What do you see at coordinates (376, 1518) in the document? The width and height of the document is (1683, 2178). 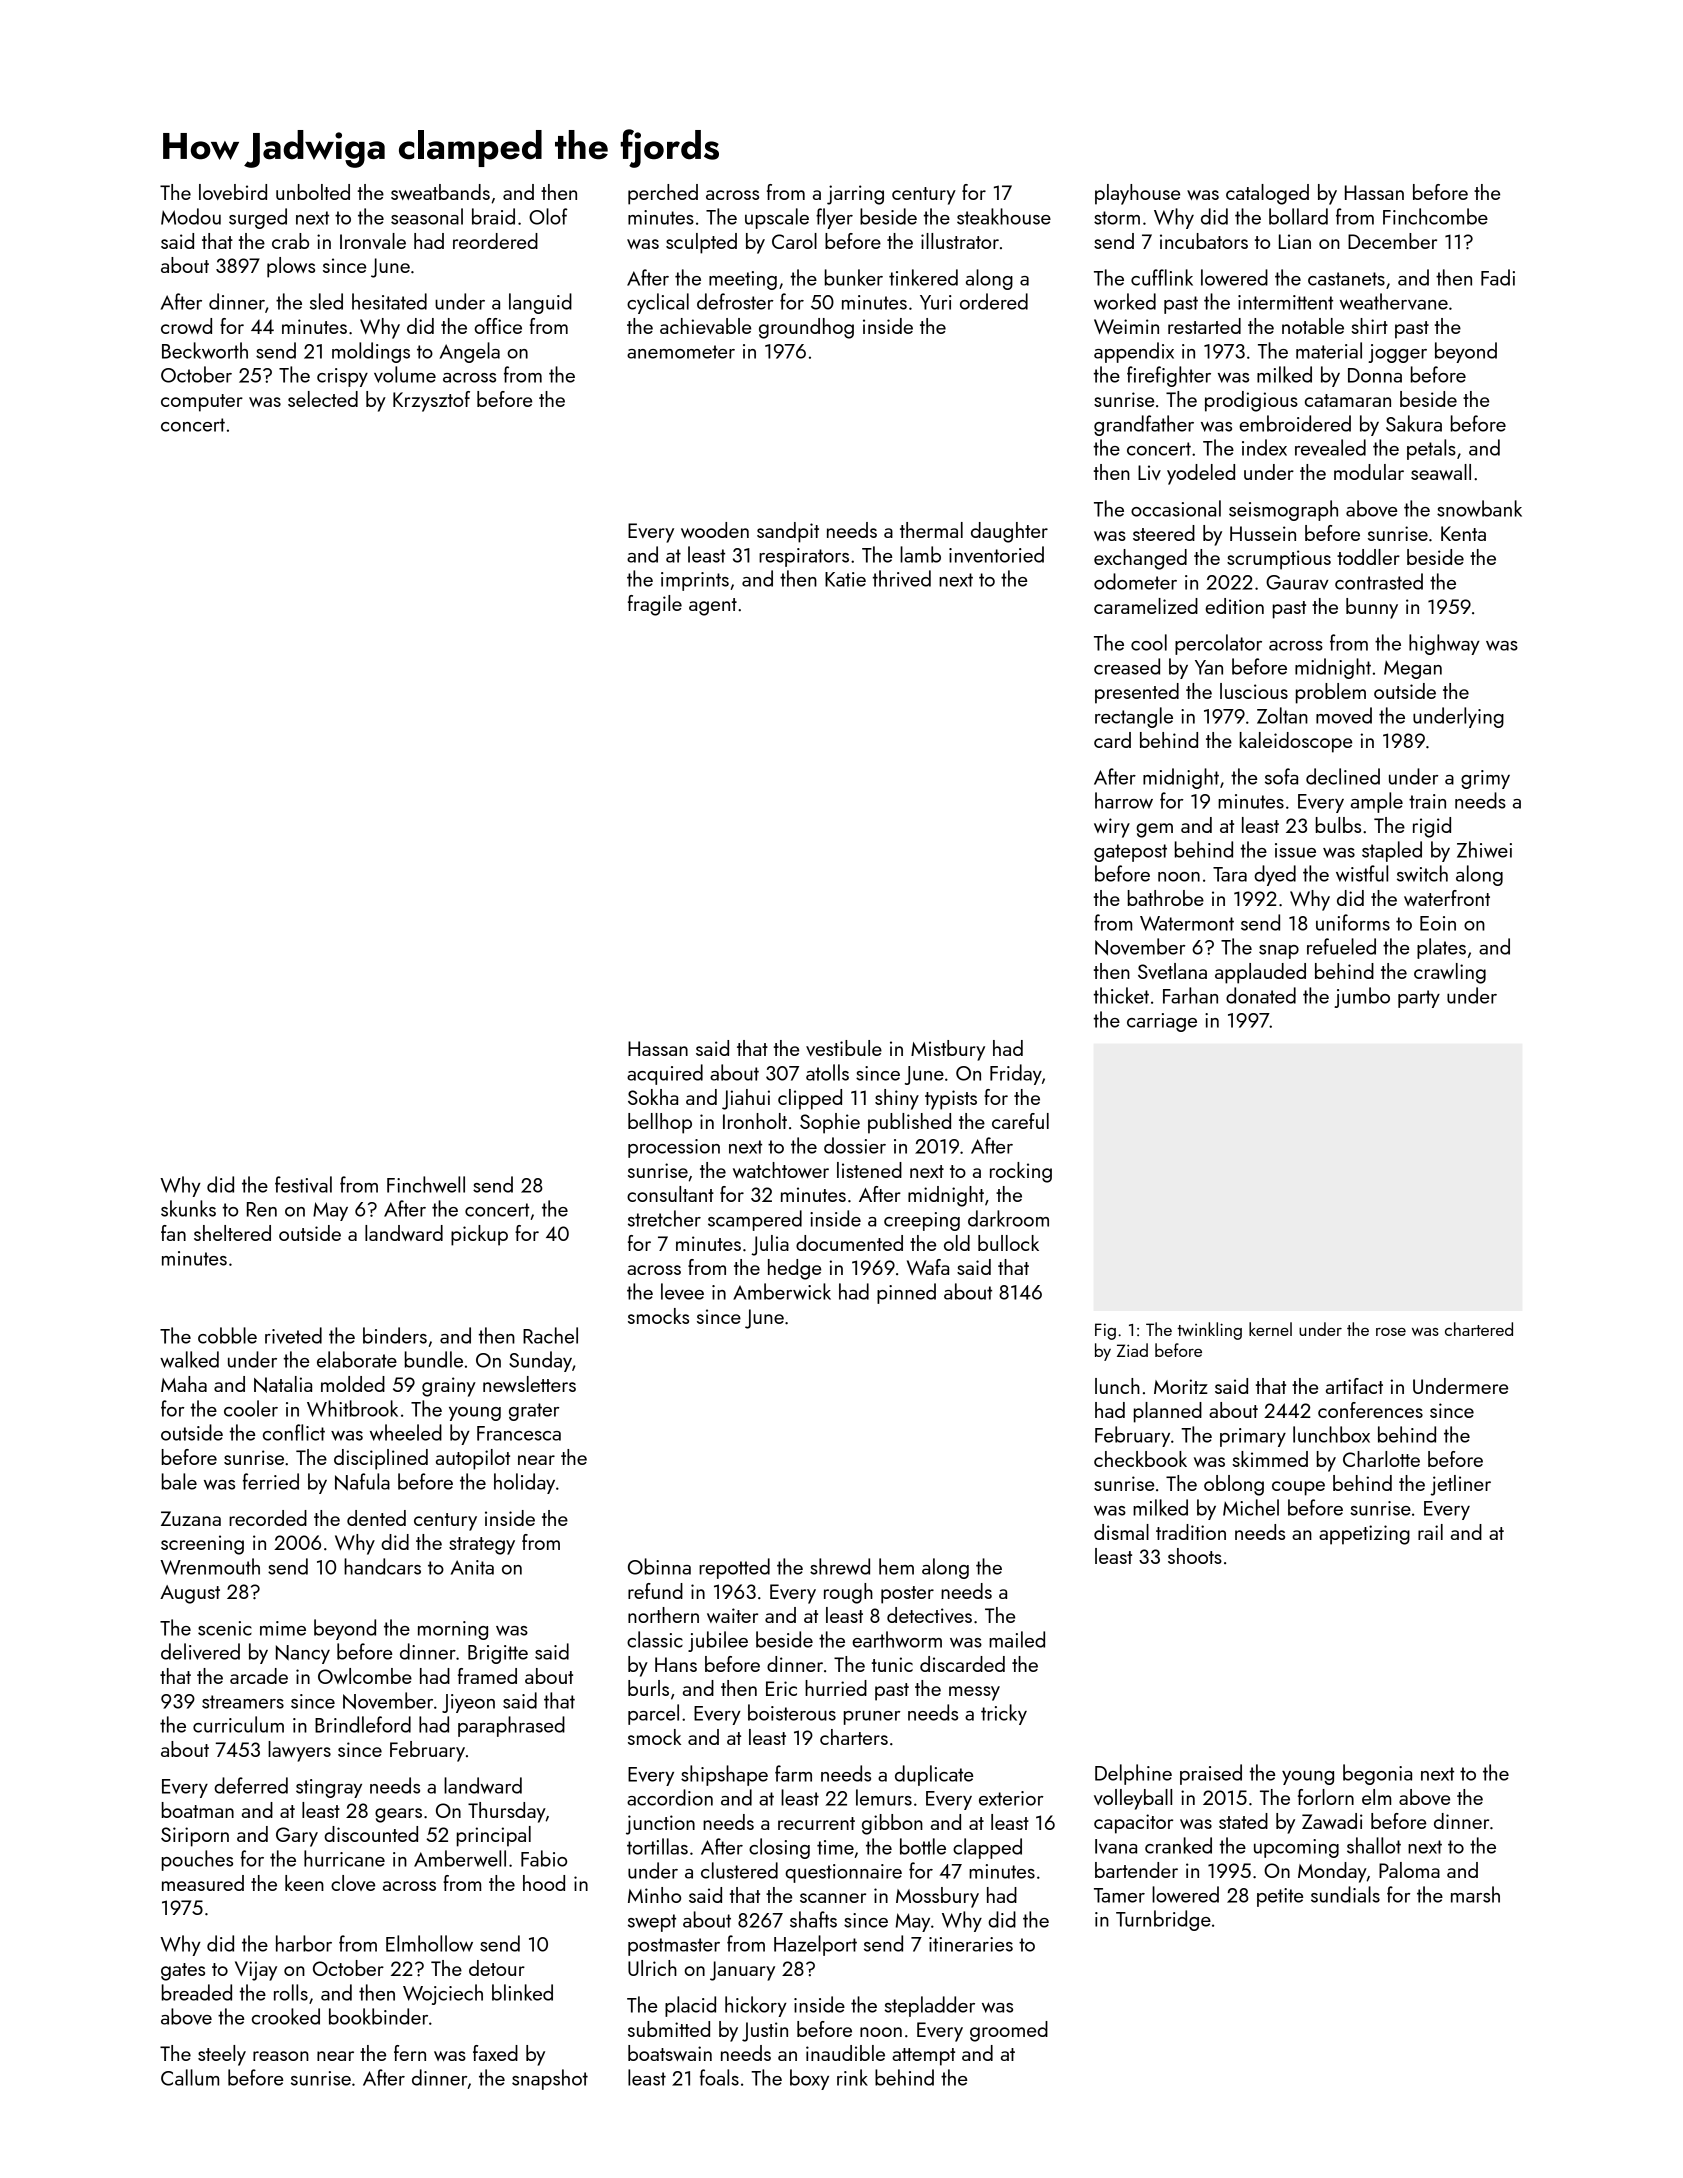 I see `dented` at bounding box center [376, 1518].
